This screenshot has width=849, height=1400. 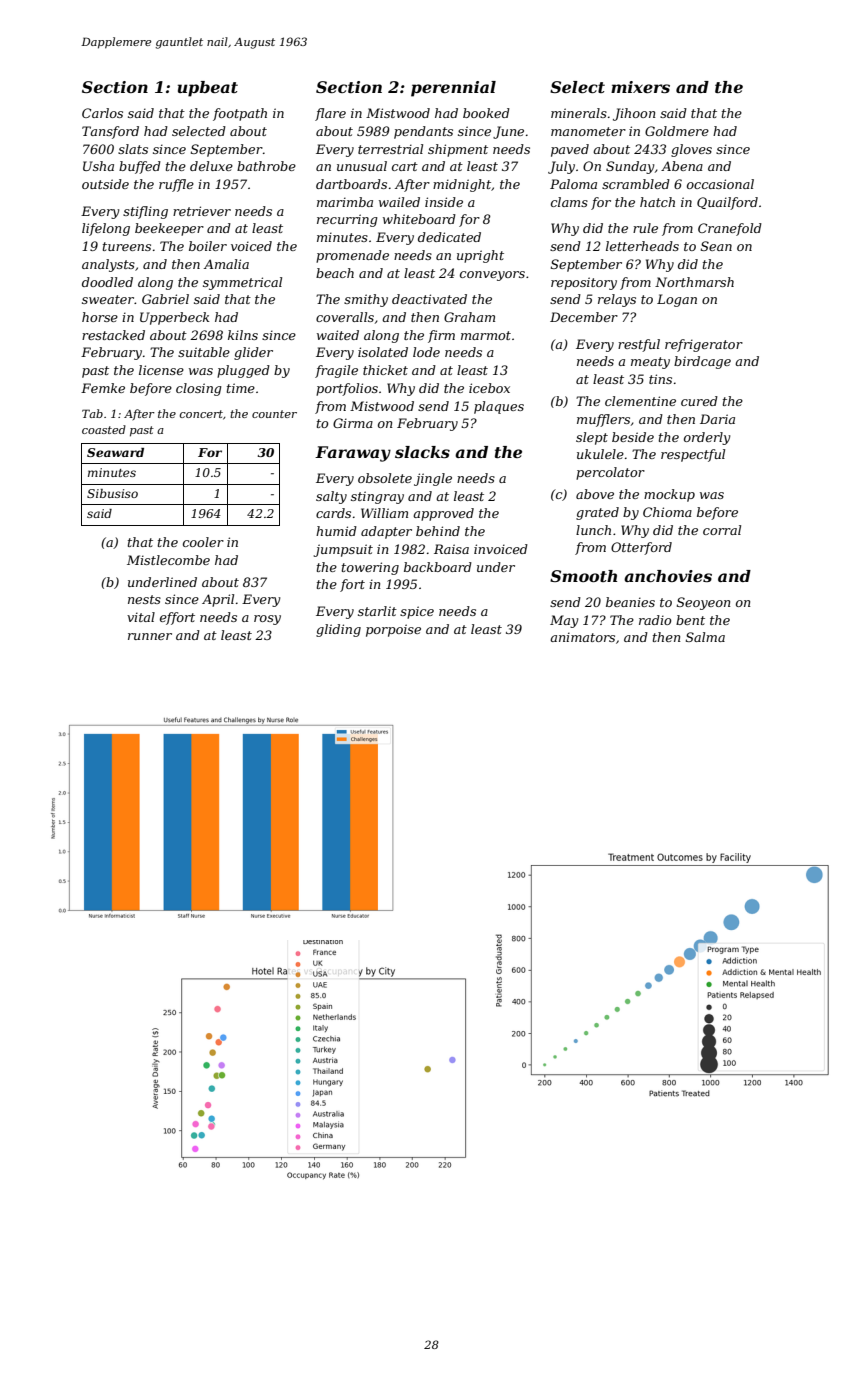 What do you see at coordinates (645, 228) in the screenshot?
I see `rule` at bounding box center [645, 228].
